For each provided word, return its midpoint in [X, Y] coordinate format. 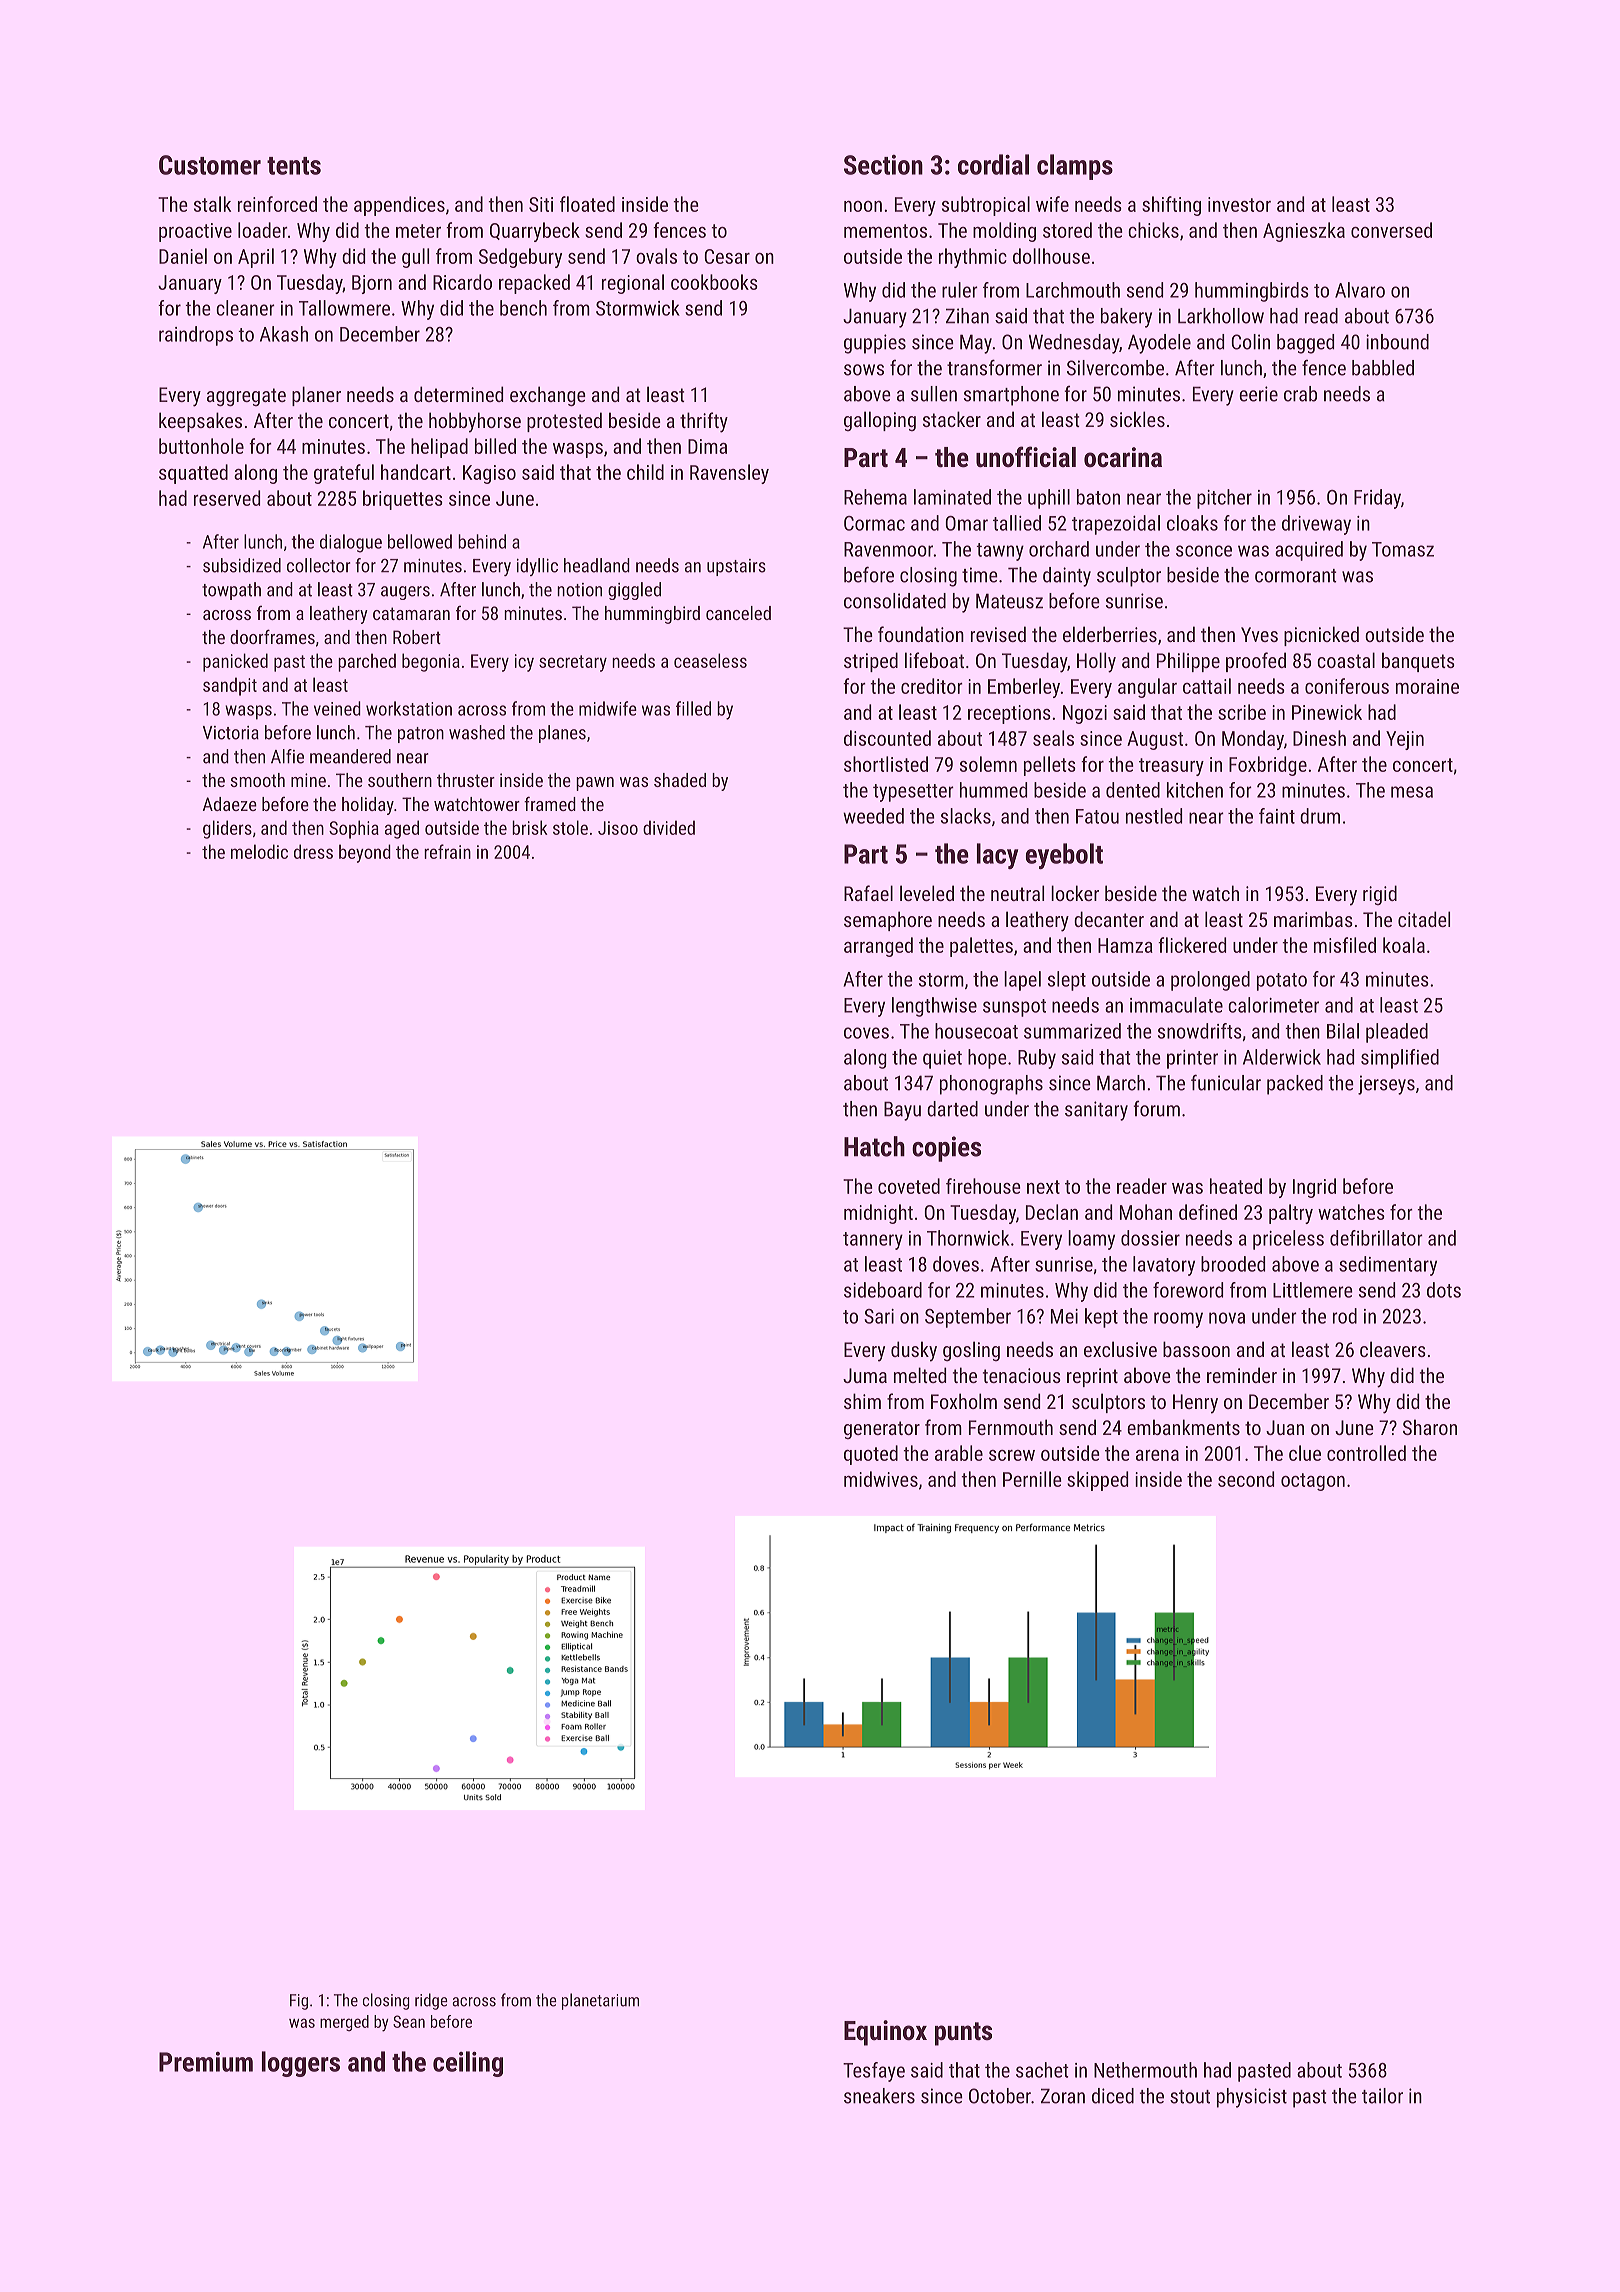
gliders [227, 829]
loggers [301, 2064]
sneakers [879, 2096]
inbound [1397, 342]
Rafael [868, 893]
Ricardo [462, 282]
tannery [873, 1241]
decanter [1109, 919]
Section [883, 165]
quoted [871, 1455]
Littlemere [1313, 1290]
